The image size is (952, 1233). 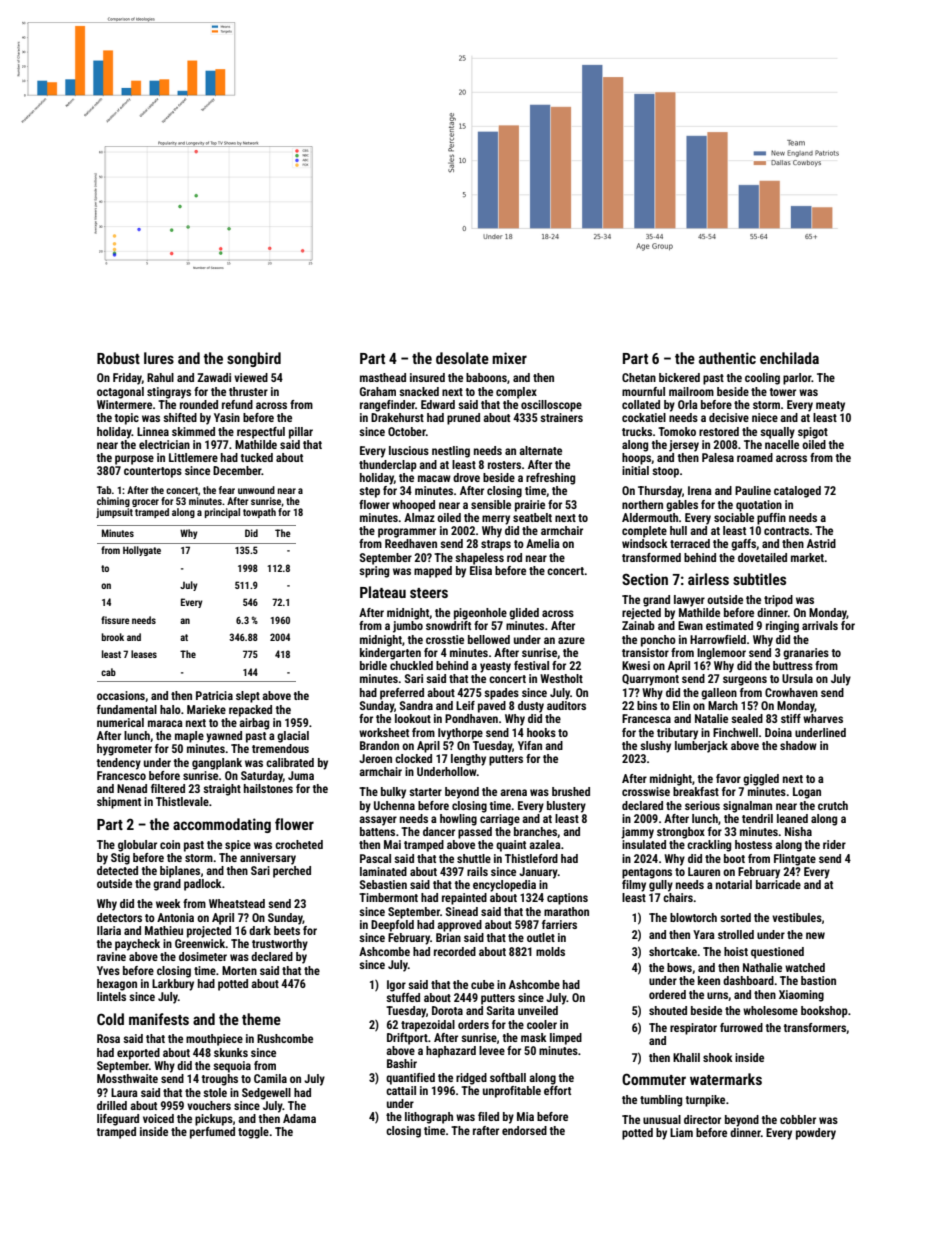 I want to click on enchilada, so click(x=789, y=358).
